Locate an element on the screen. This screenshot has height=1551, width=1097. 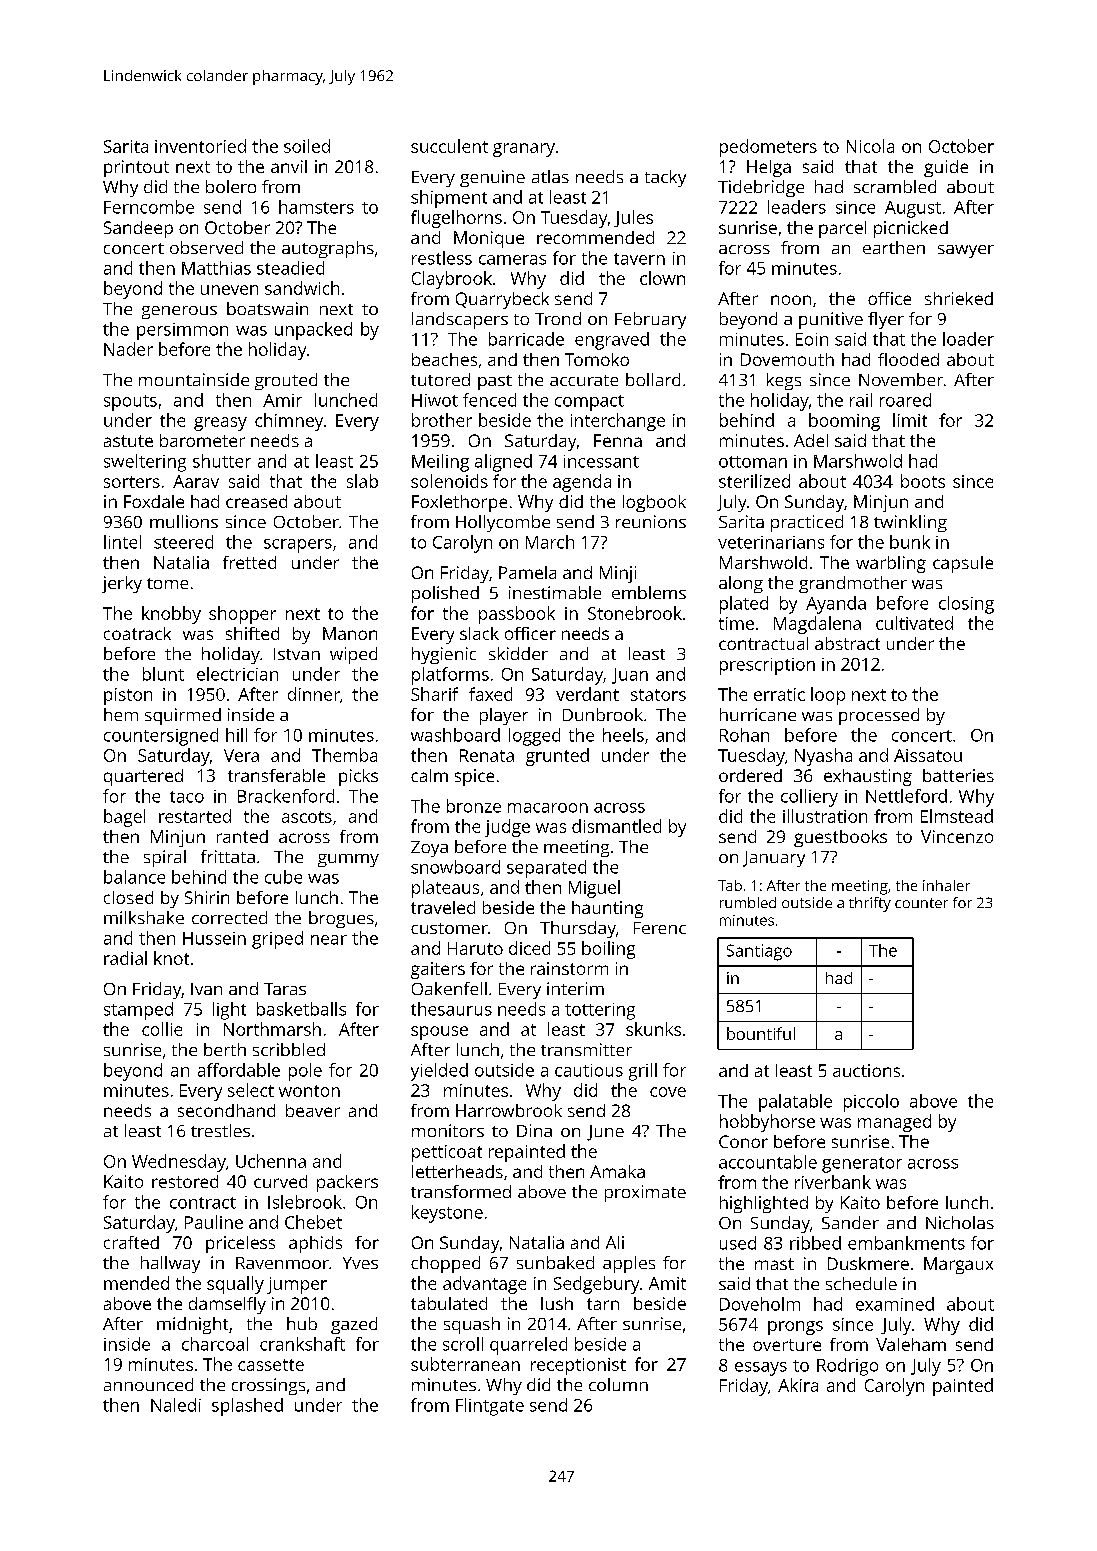
ottoman is located at coordinates (753, 462).
